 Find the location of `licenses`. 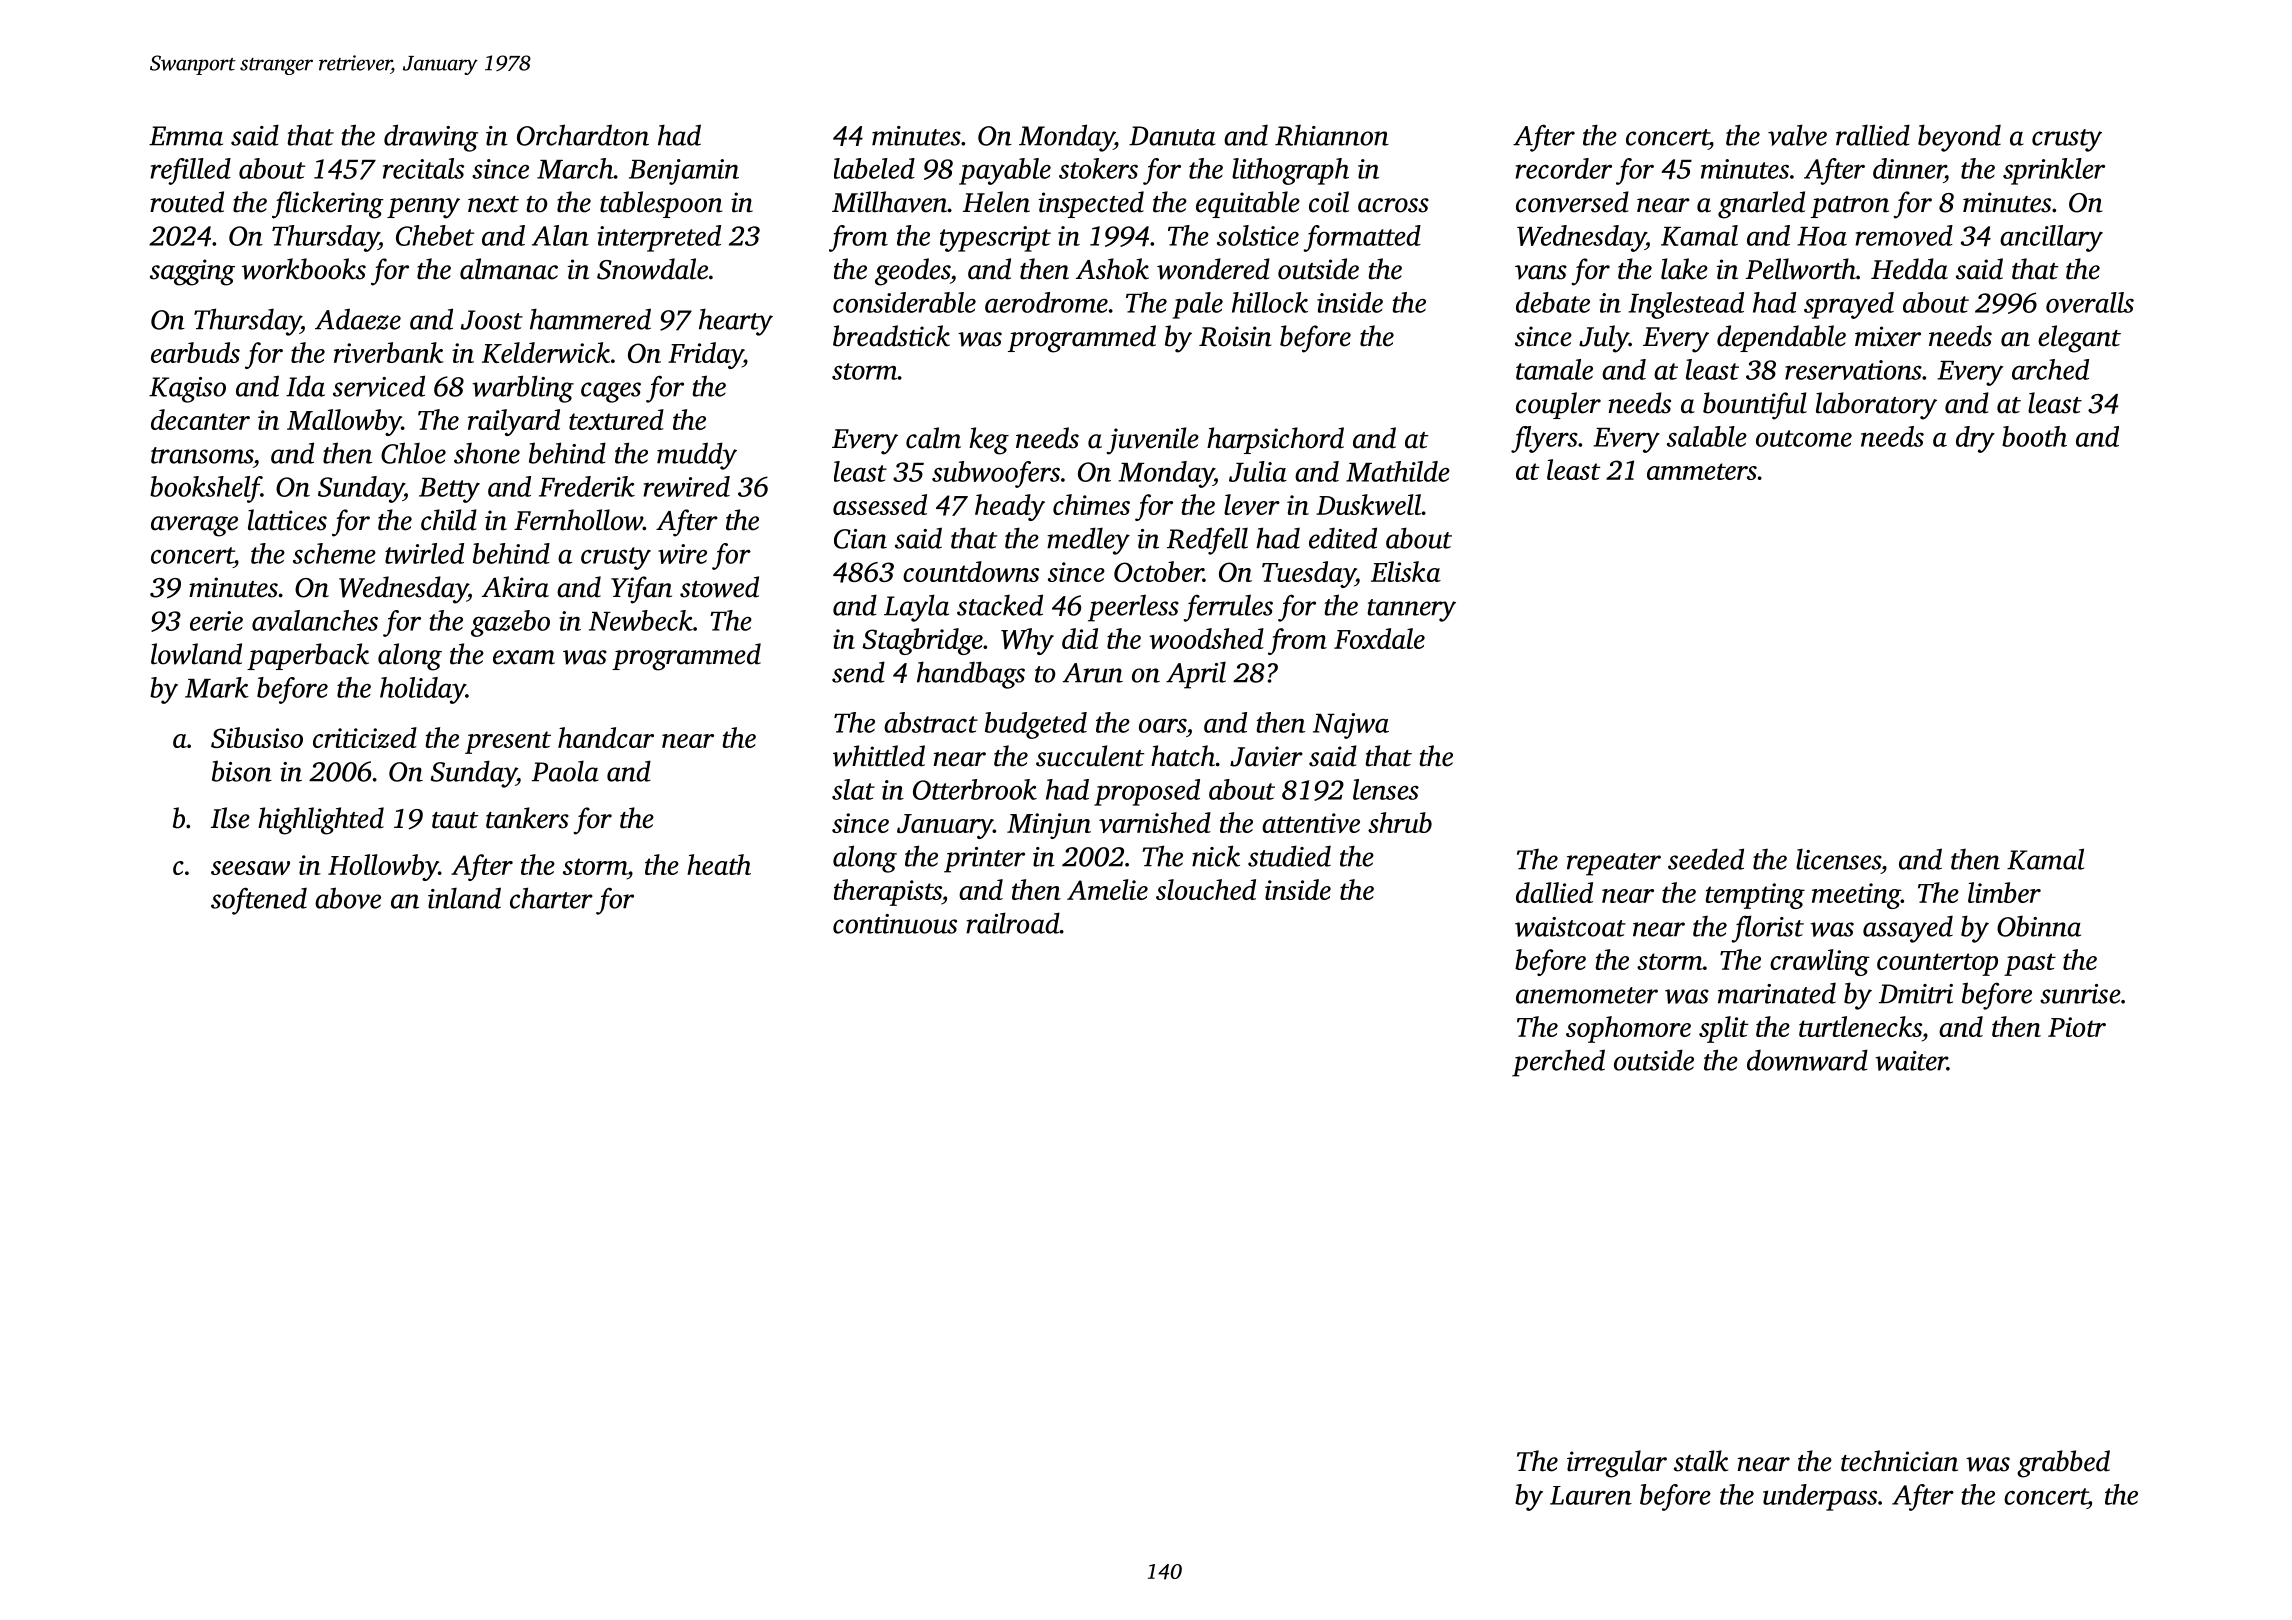

licenses is located at coordinates (1838, 859).
